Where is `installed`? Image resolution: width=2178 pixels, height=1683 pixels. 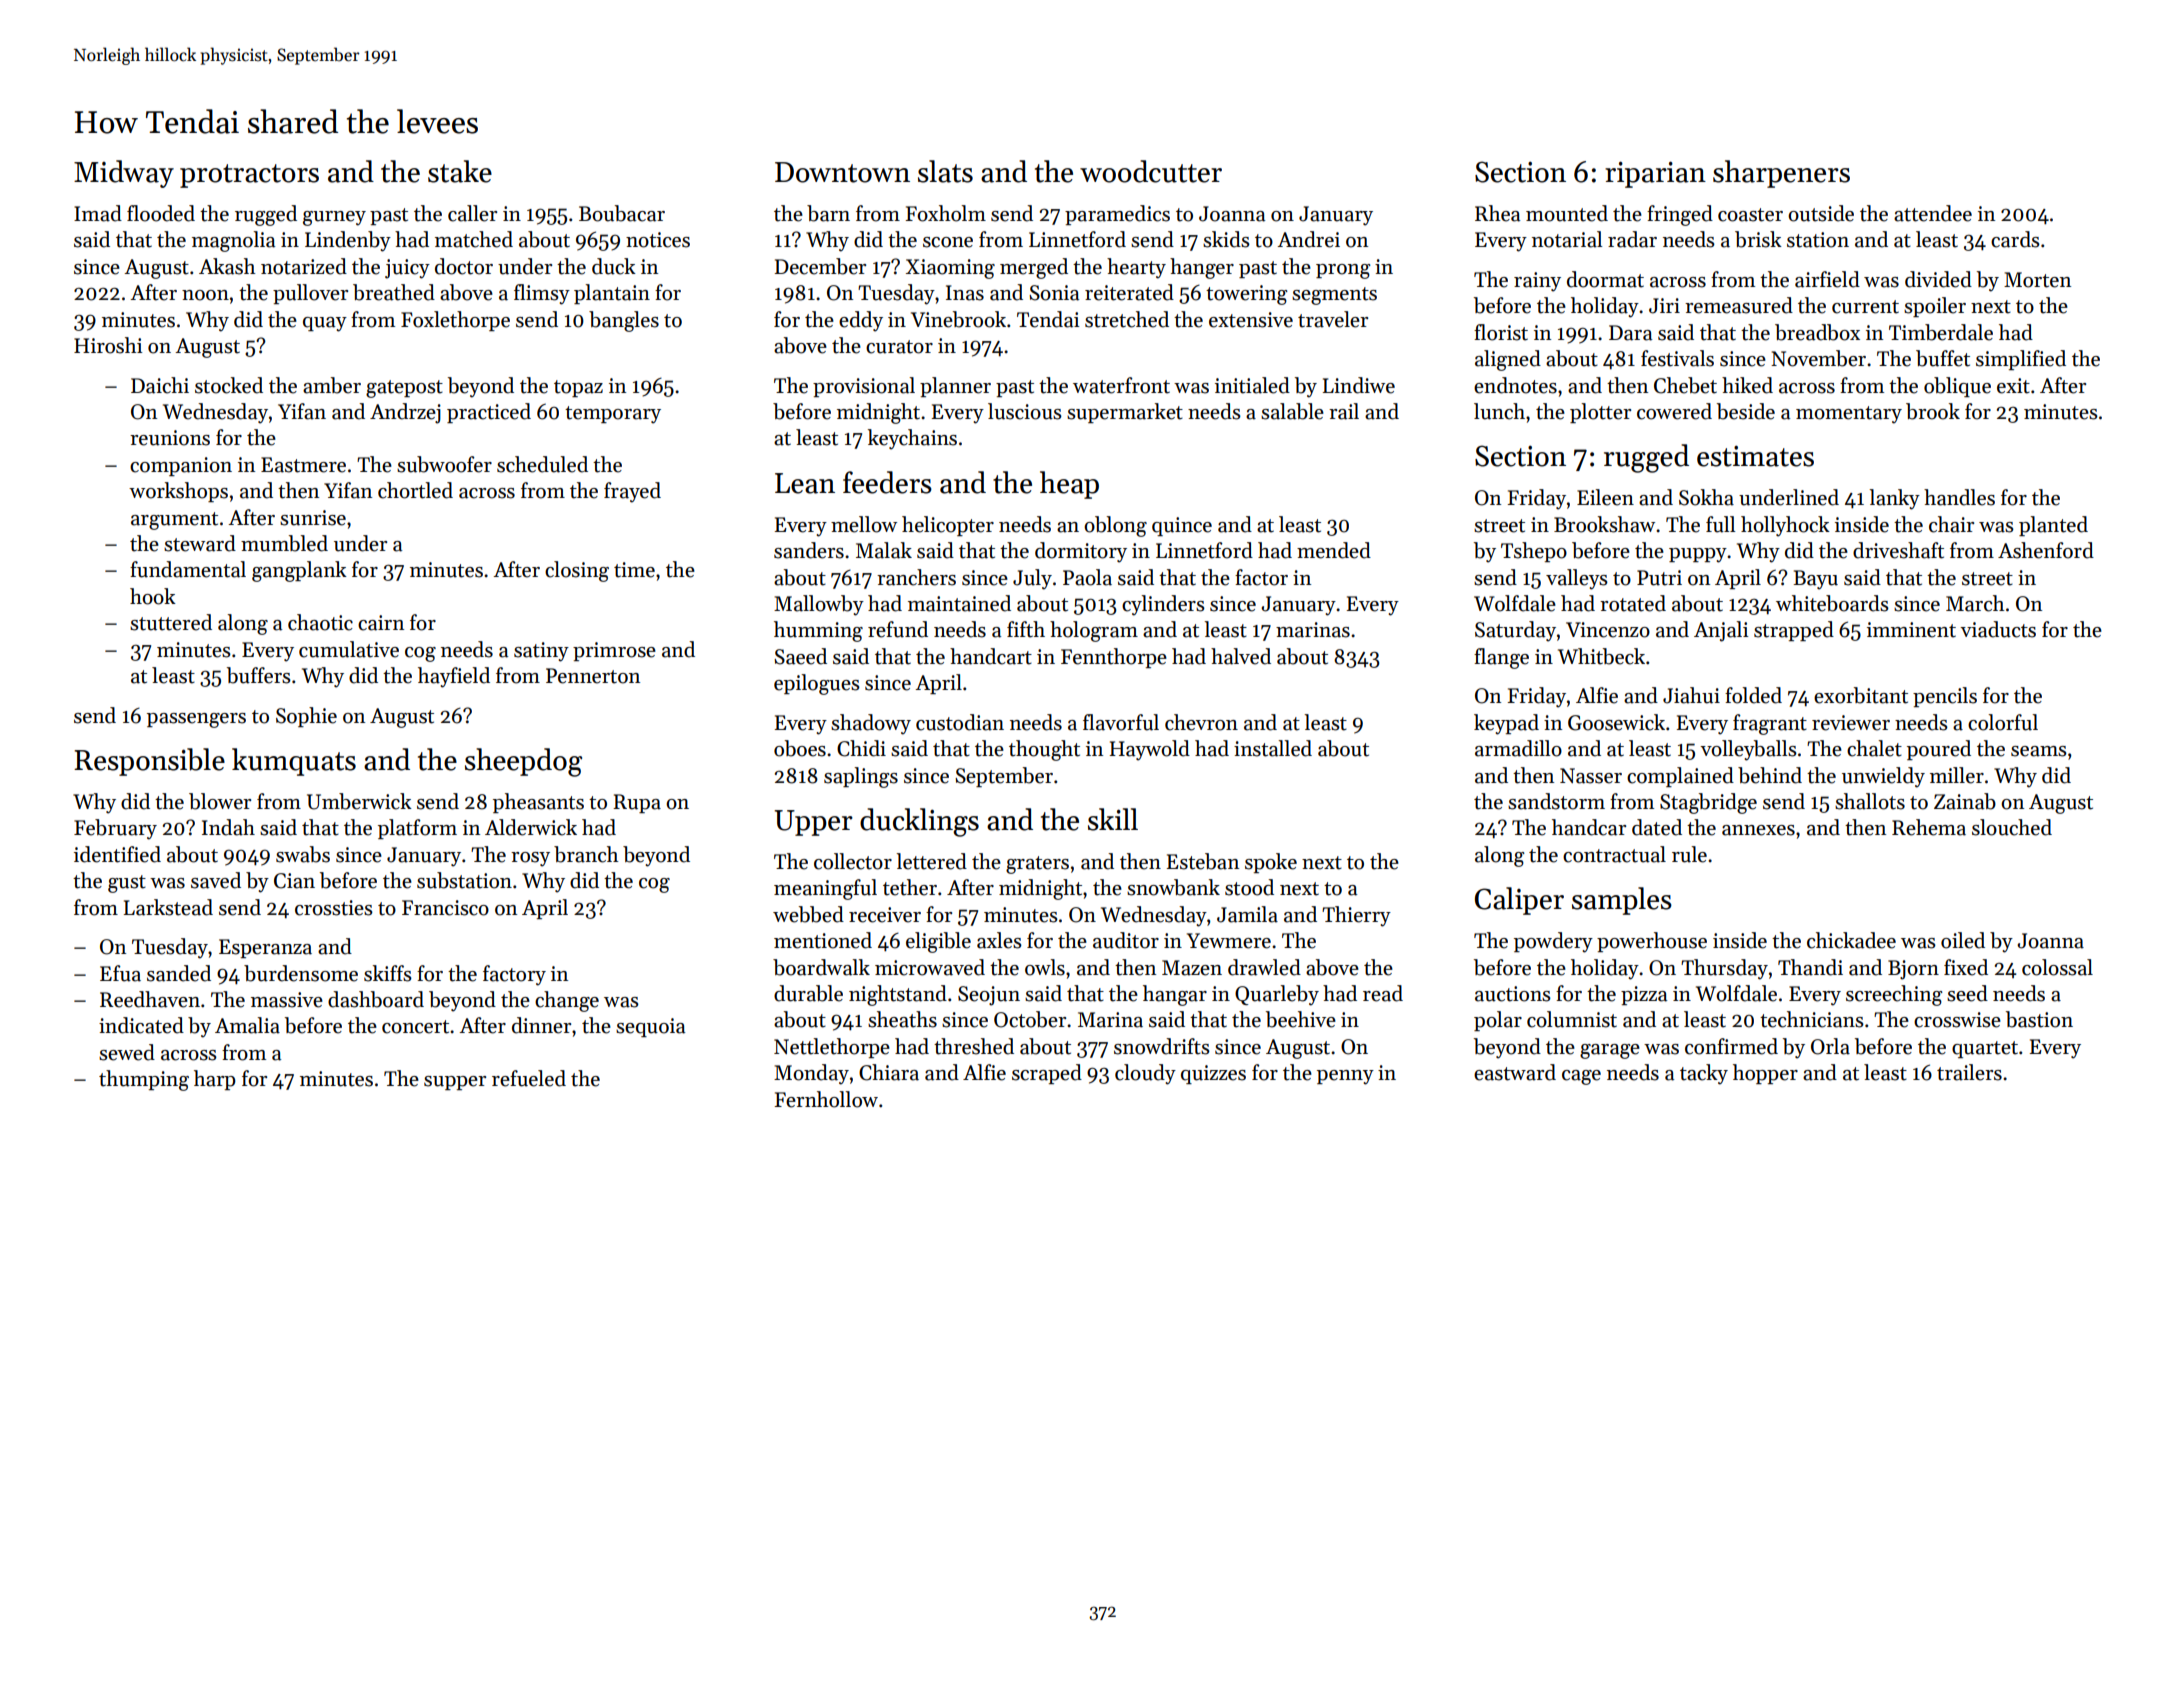 installed is located at coordinates (1273, 748).
